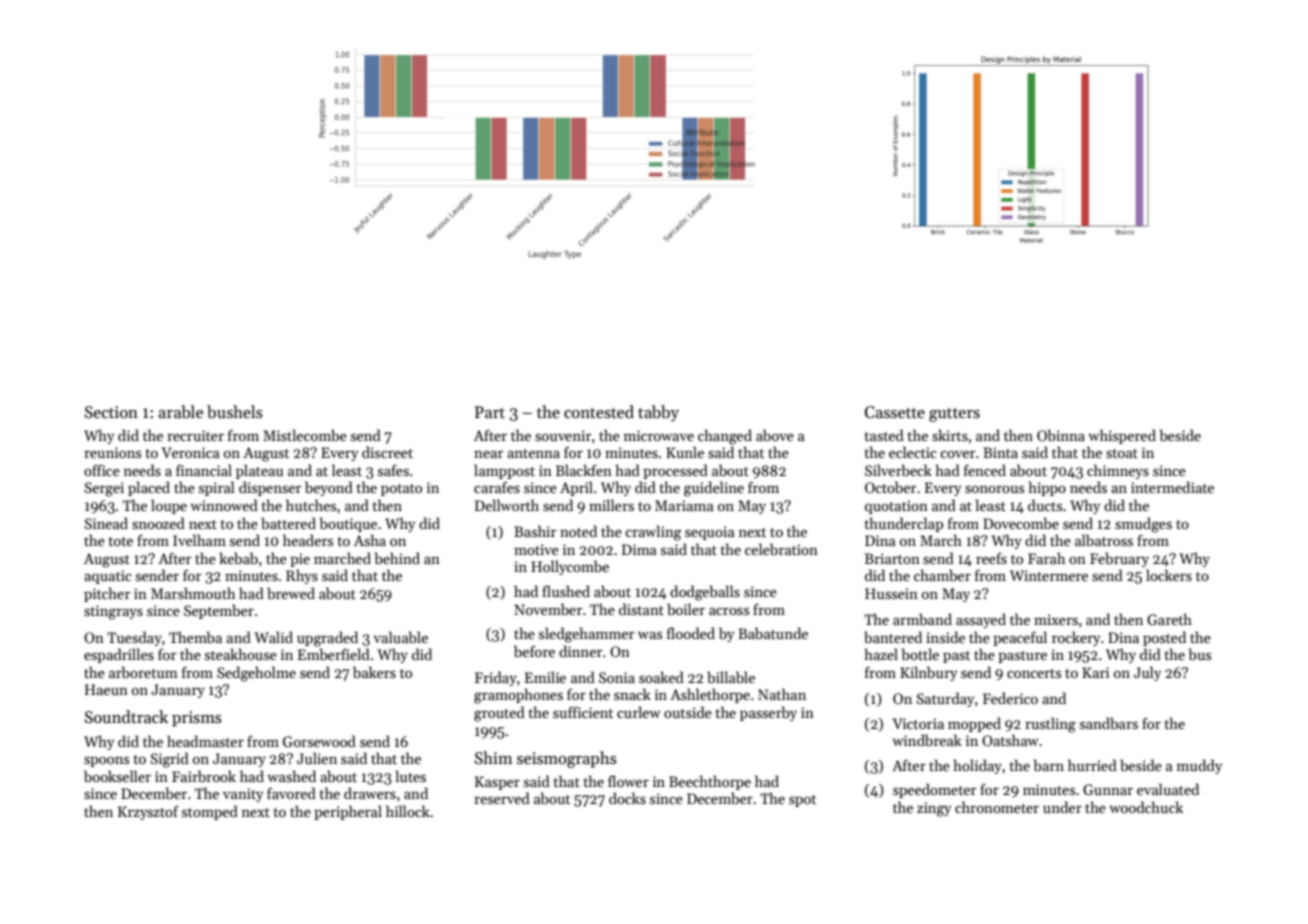 The width and height of the page is (1308, 924). What do you see at coordinates (578, 531) in the page?
I see `noted` at bounding box center [578, 531].
